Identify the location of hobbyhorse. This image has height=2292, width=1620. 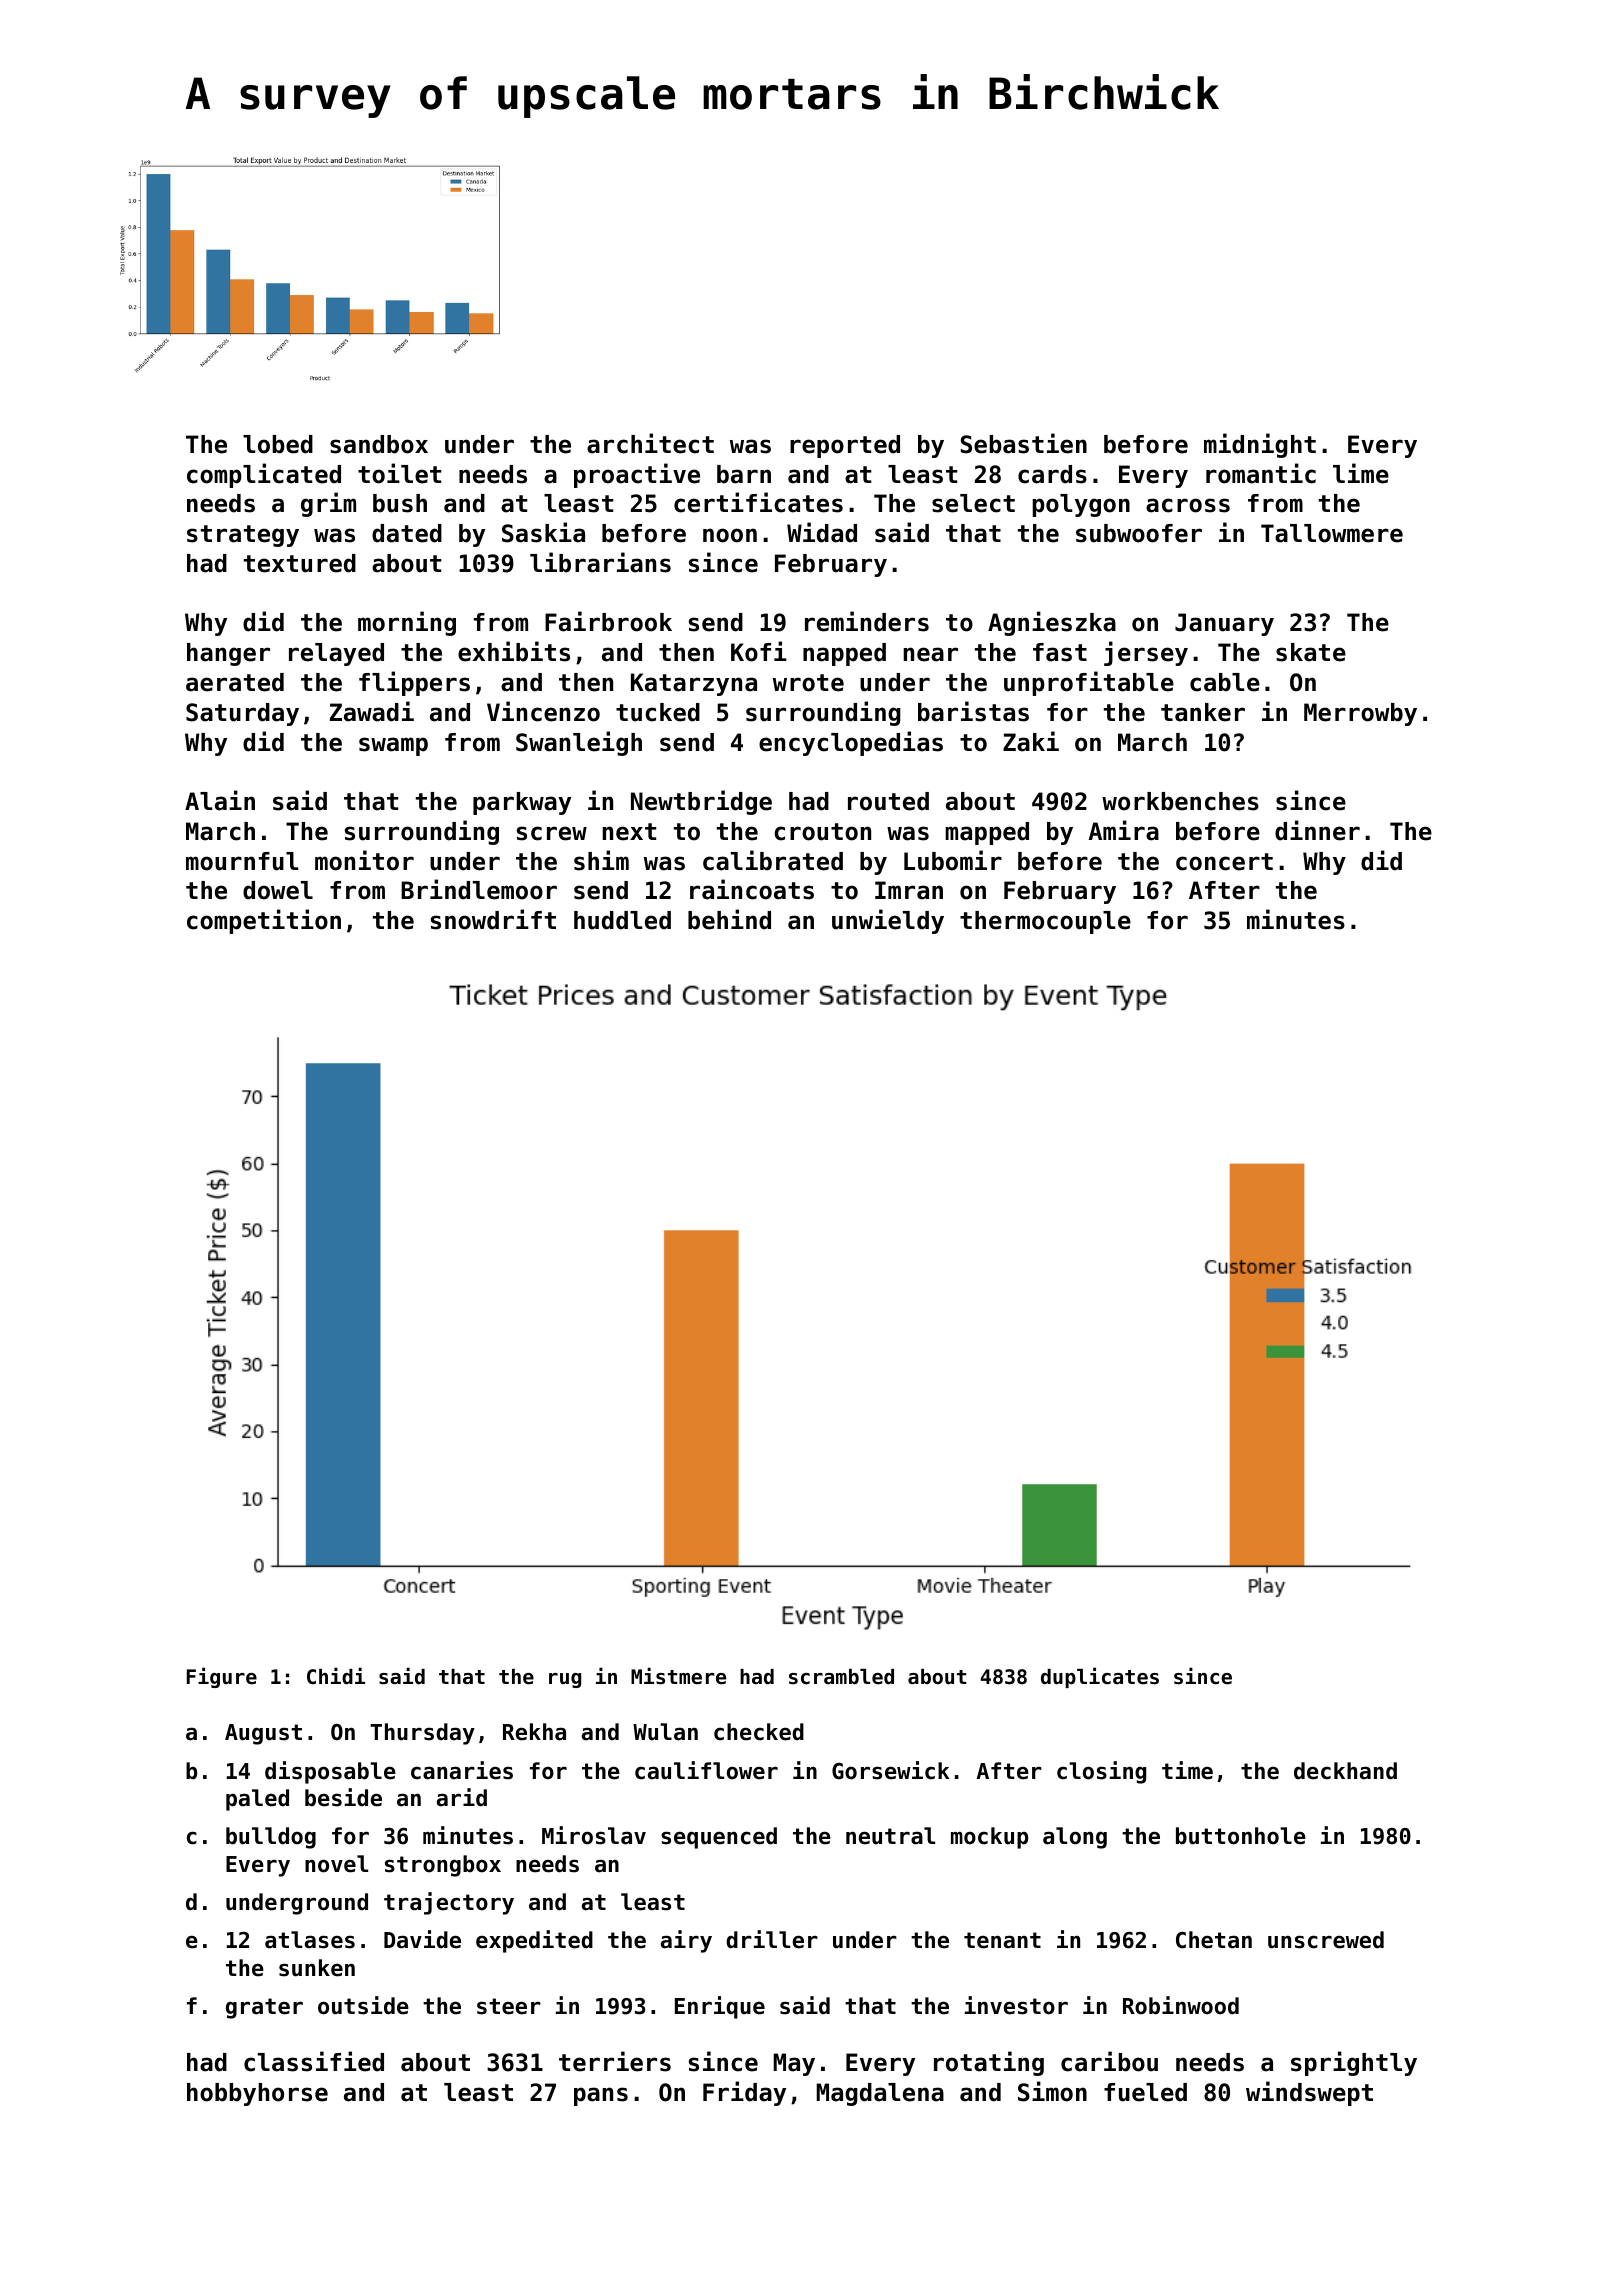
(257, 2094).
